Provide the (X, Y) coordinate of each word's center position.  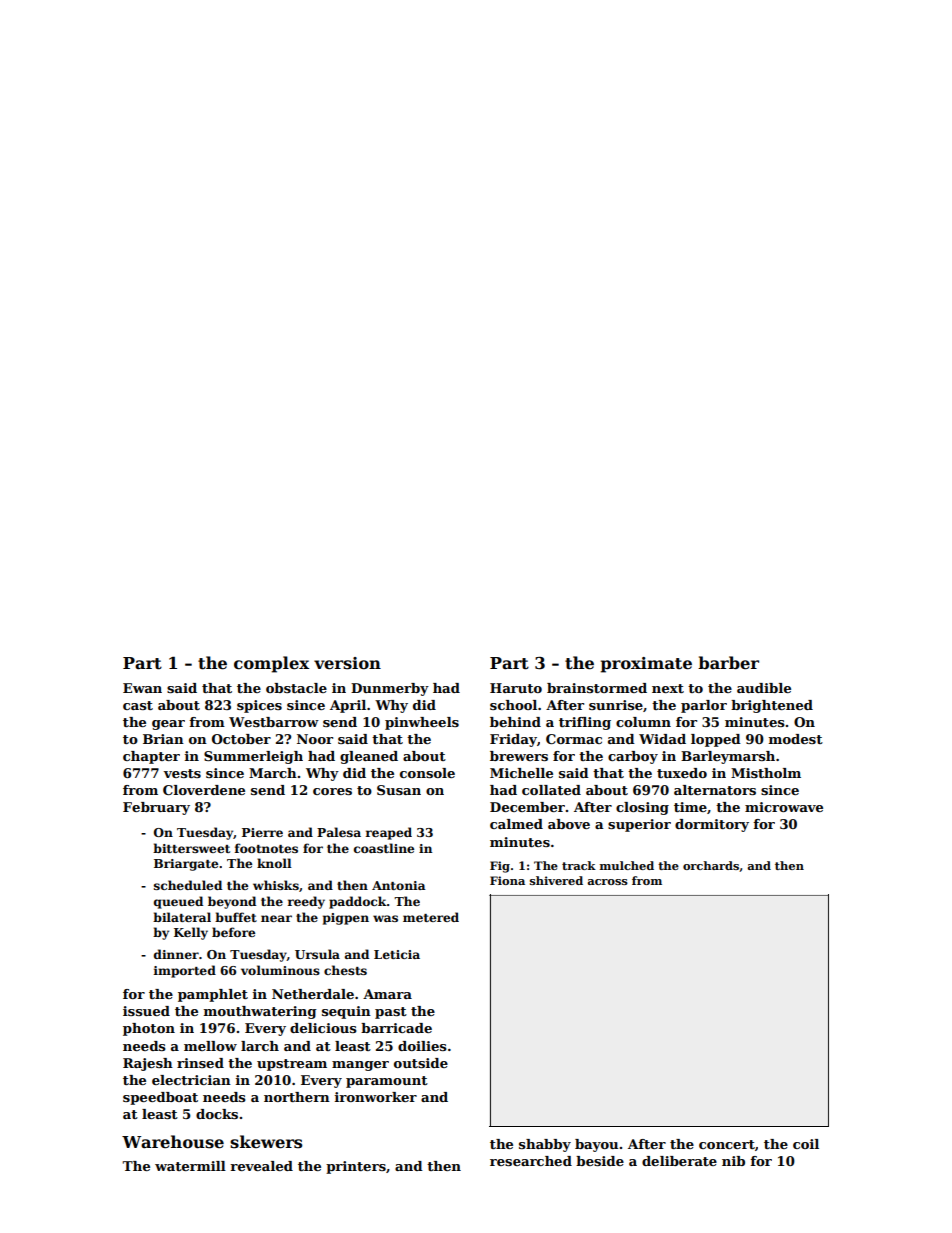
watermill (190, 1166)
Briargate (186, 865)
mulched (627, 865)
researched (531, 1161)
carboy (633, 757)
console (427, 773)
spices (259, 706)
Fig (500, 867)
